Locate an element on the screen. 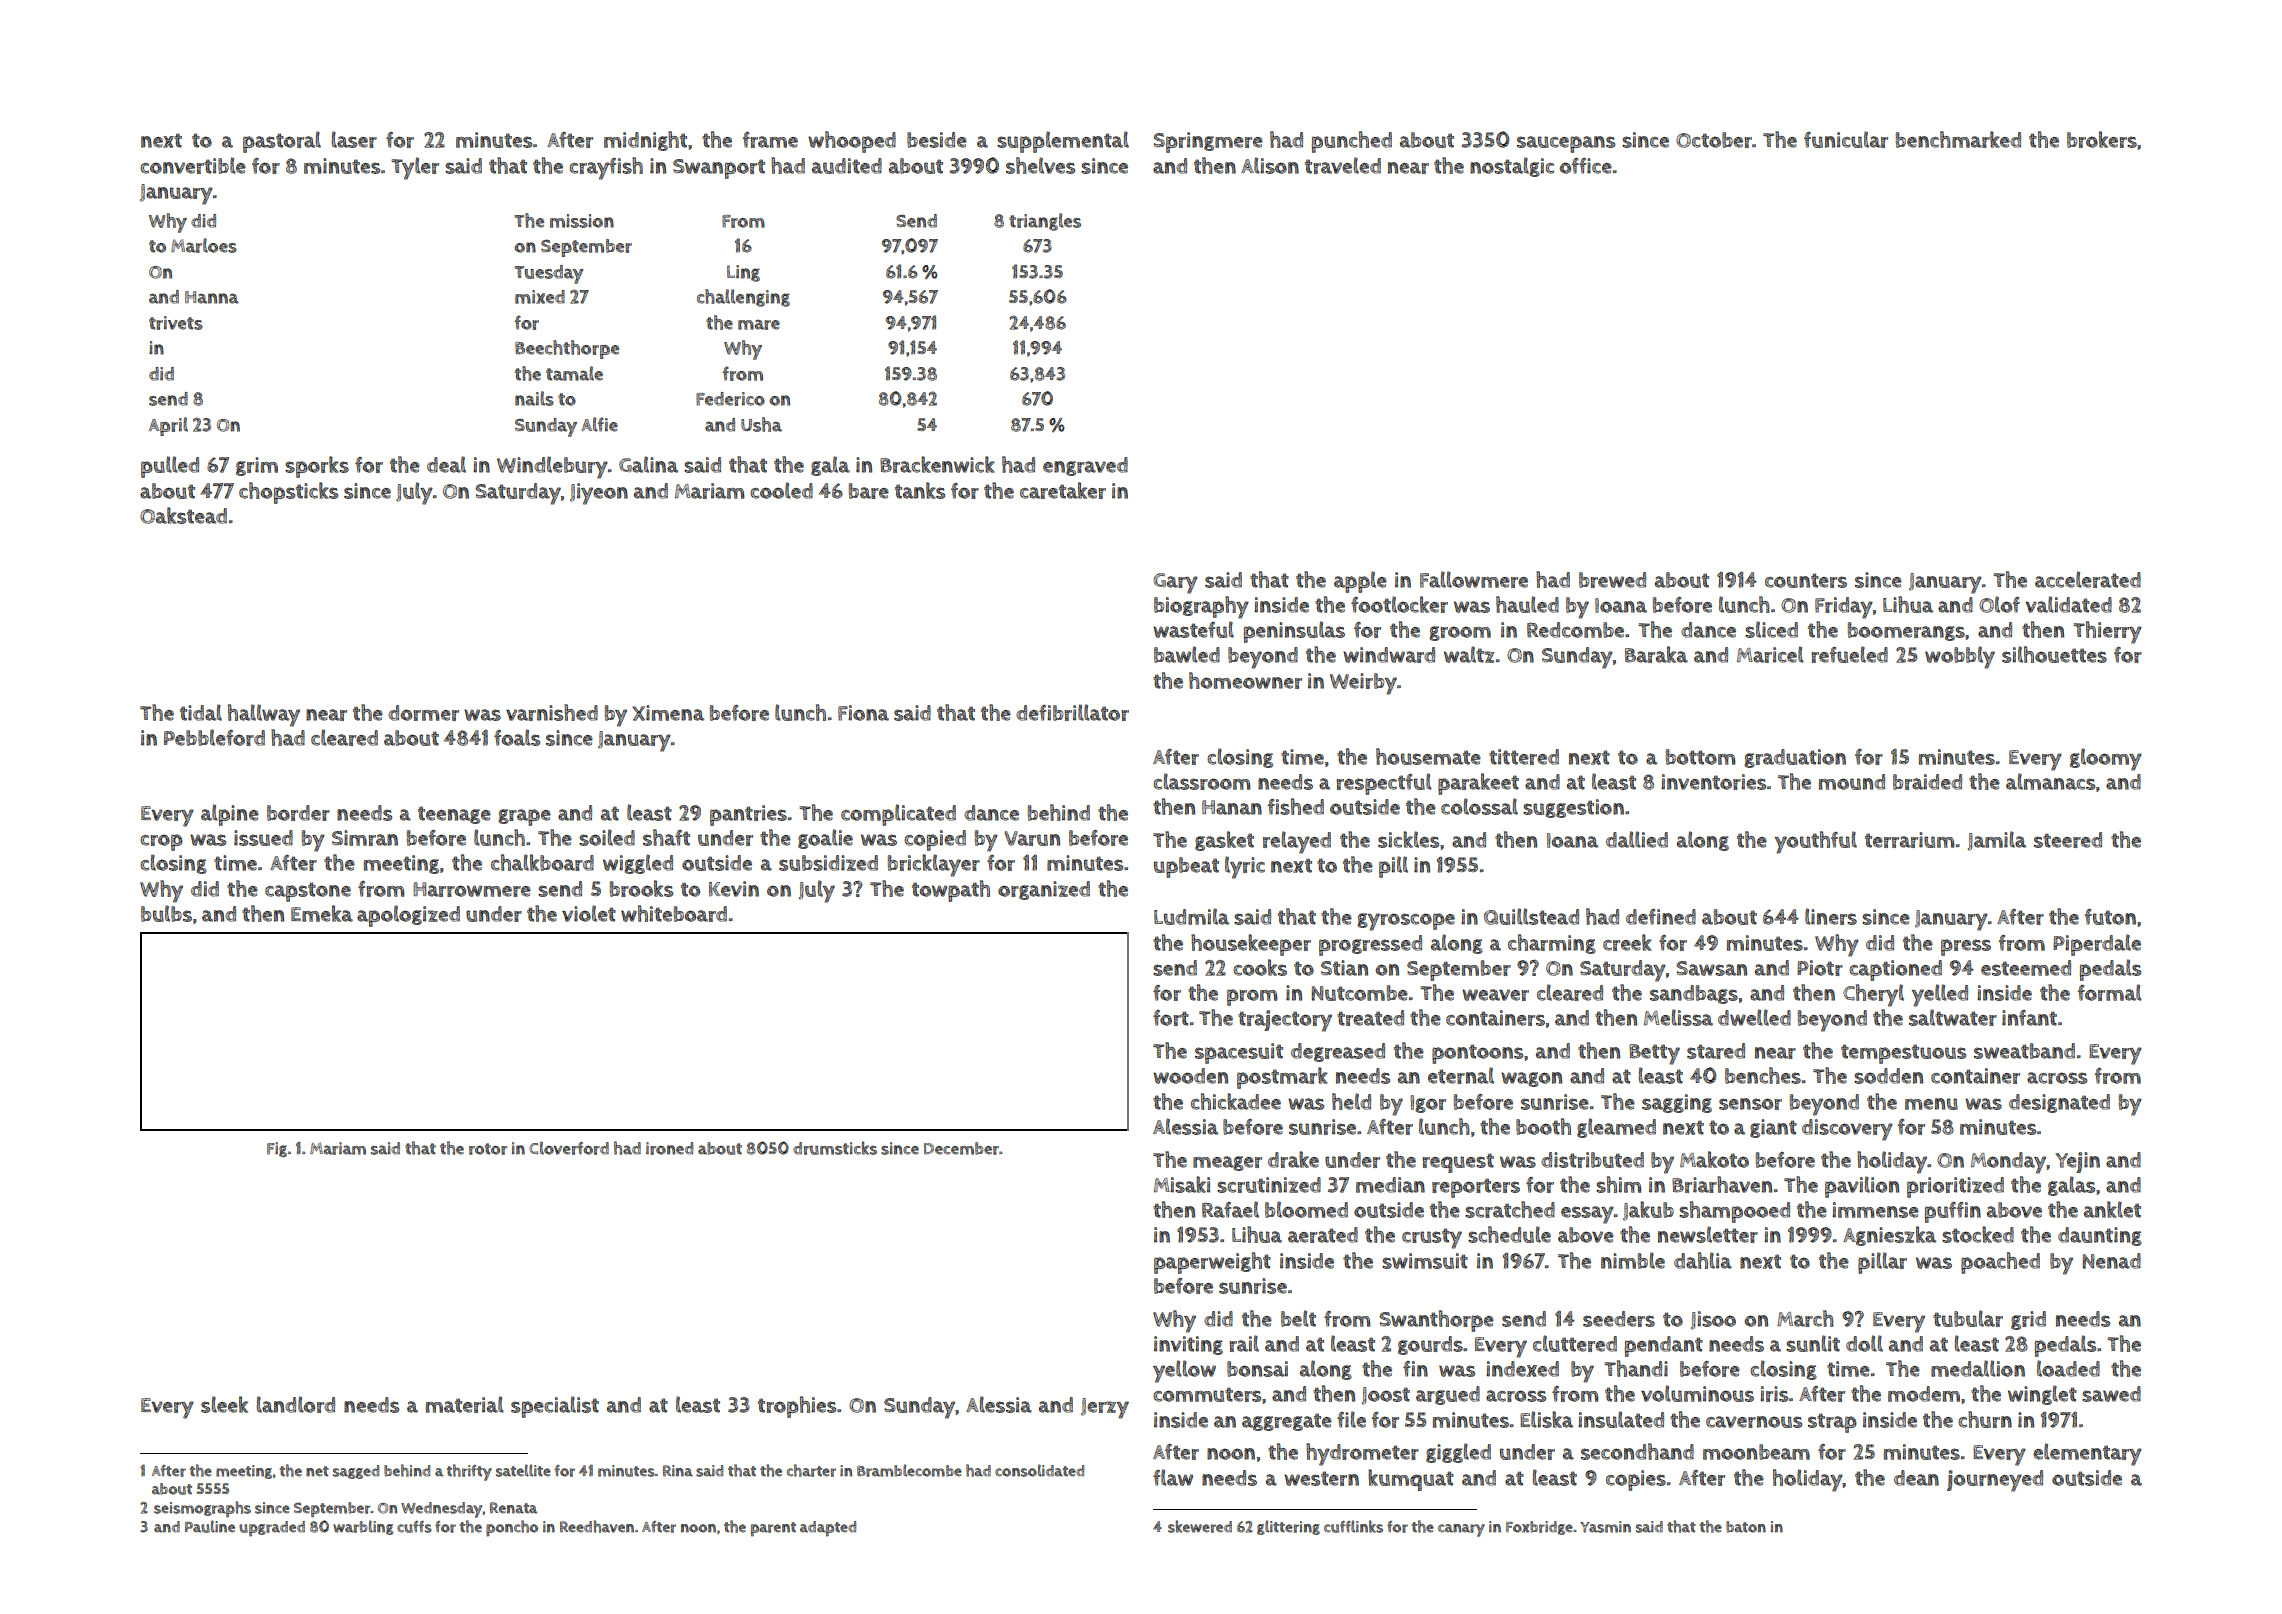 This screenshot has width=2282, height=1614. punched is located at coordinates (1352, 142).
